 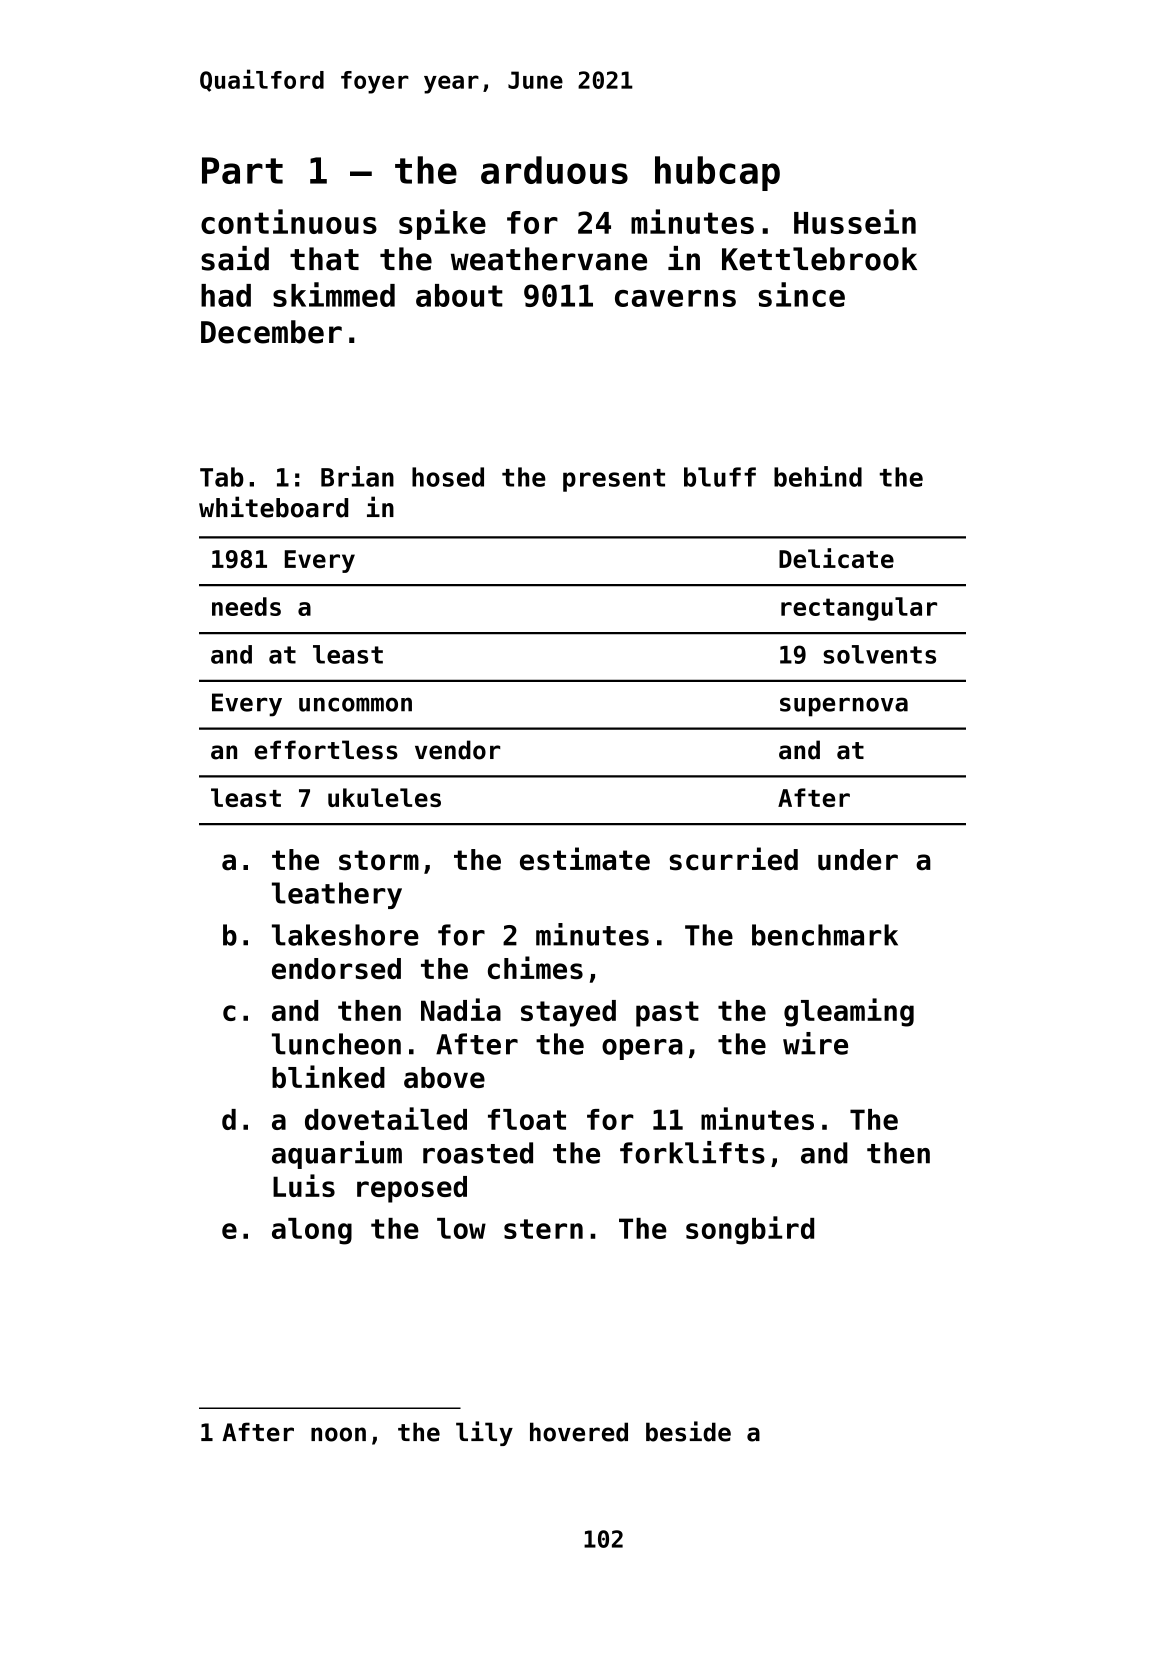 I want to click on past, so click(x=667, y=1014).
